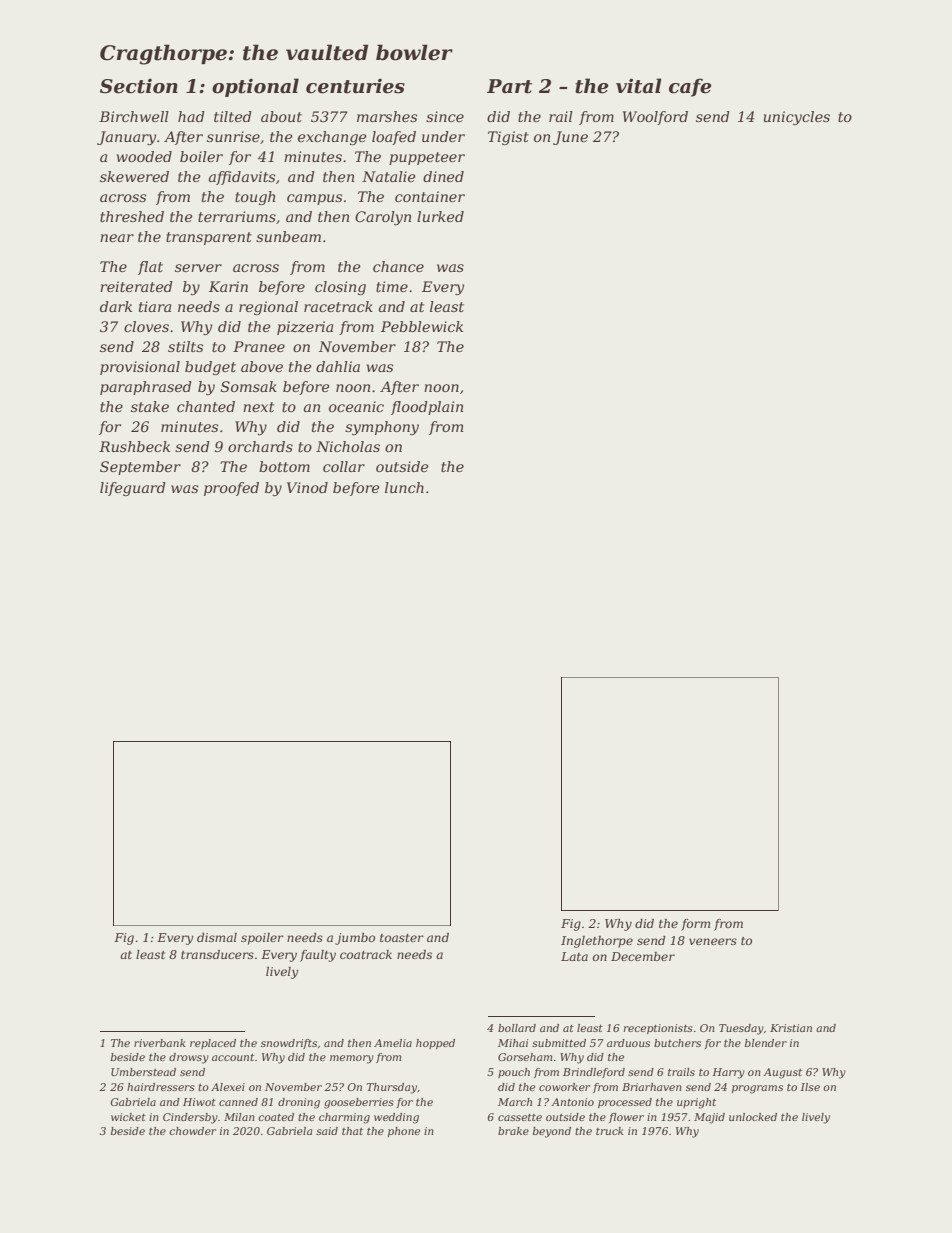 The height and width of the page is (1233, 952). What do you see at coordinates (355, 939) in the page?
I see `jumbo` at bounding box center [355, 939].
